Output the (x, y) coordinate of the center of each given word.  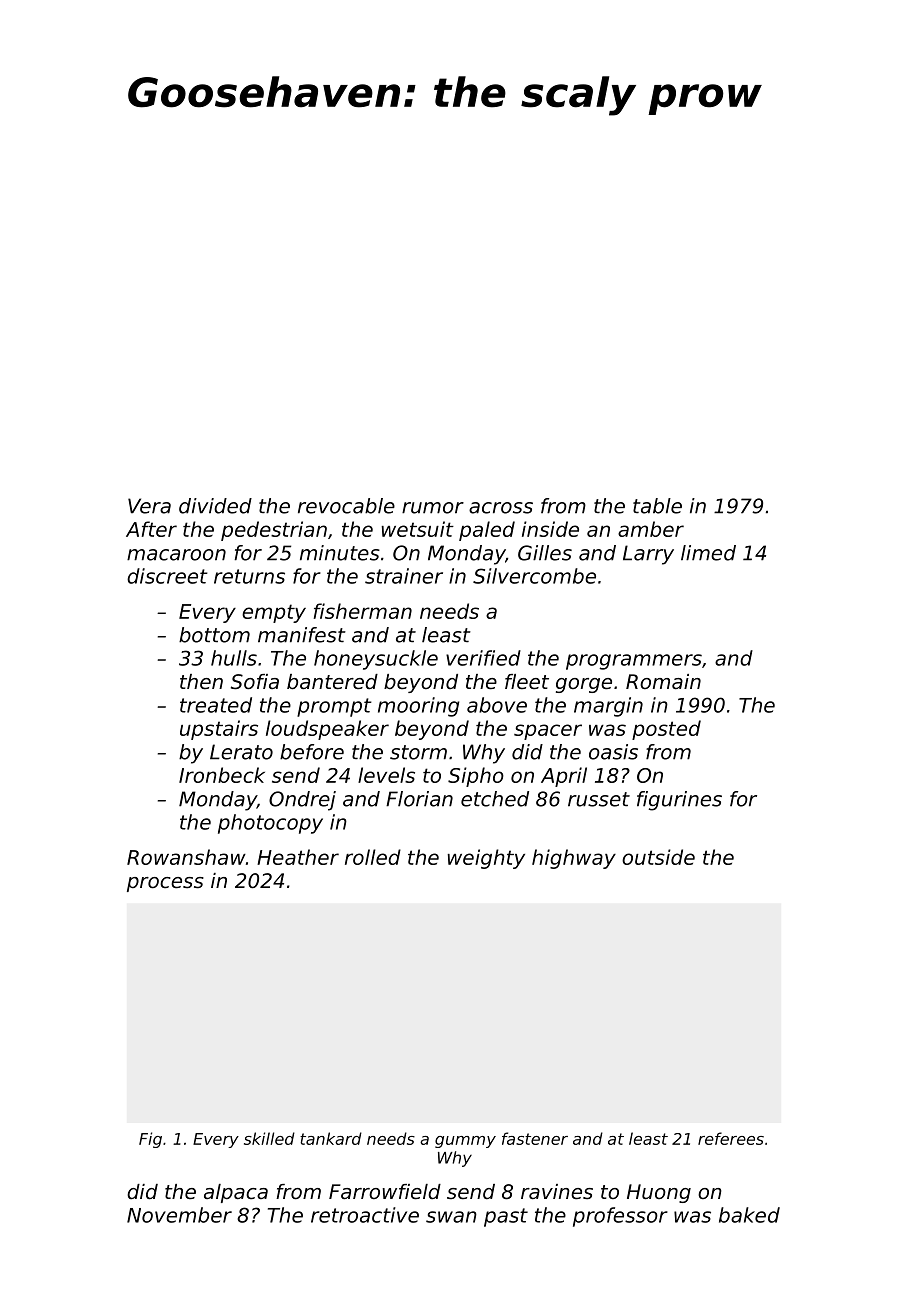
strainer (404, 576)
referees (731, 1138)
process (165, 884)
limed (708, 553)
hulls (234, 658)
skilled (269, 1138)
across (501, 508)
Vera (149, 506)
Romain (663, 682)
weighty (486, 859)
